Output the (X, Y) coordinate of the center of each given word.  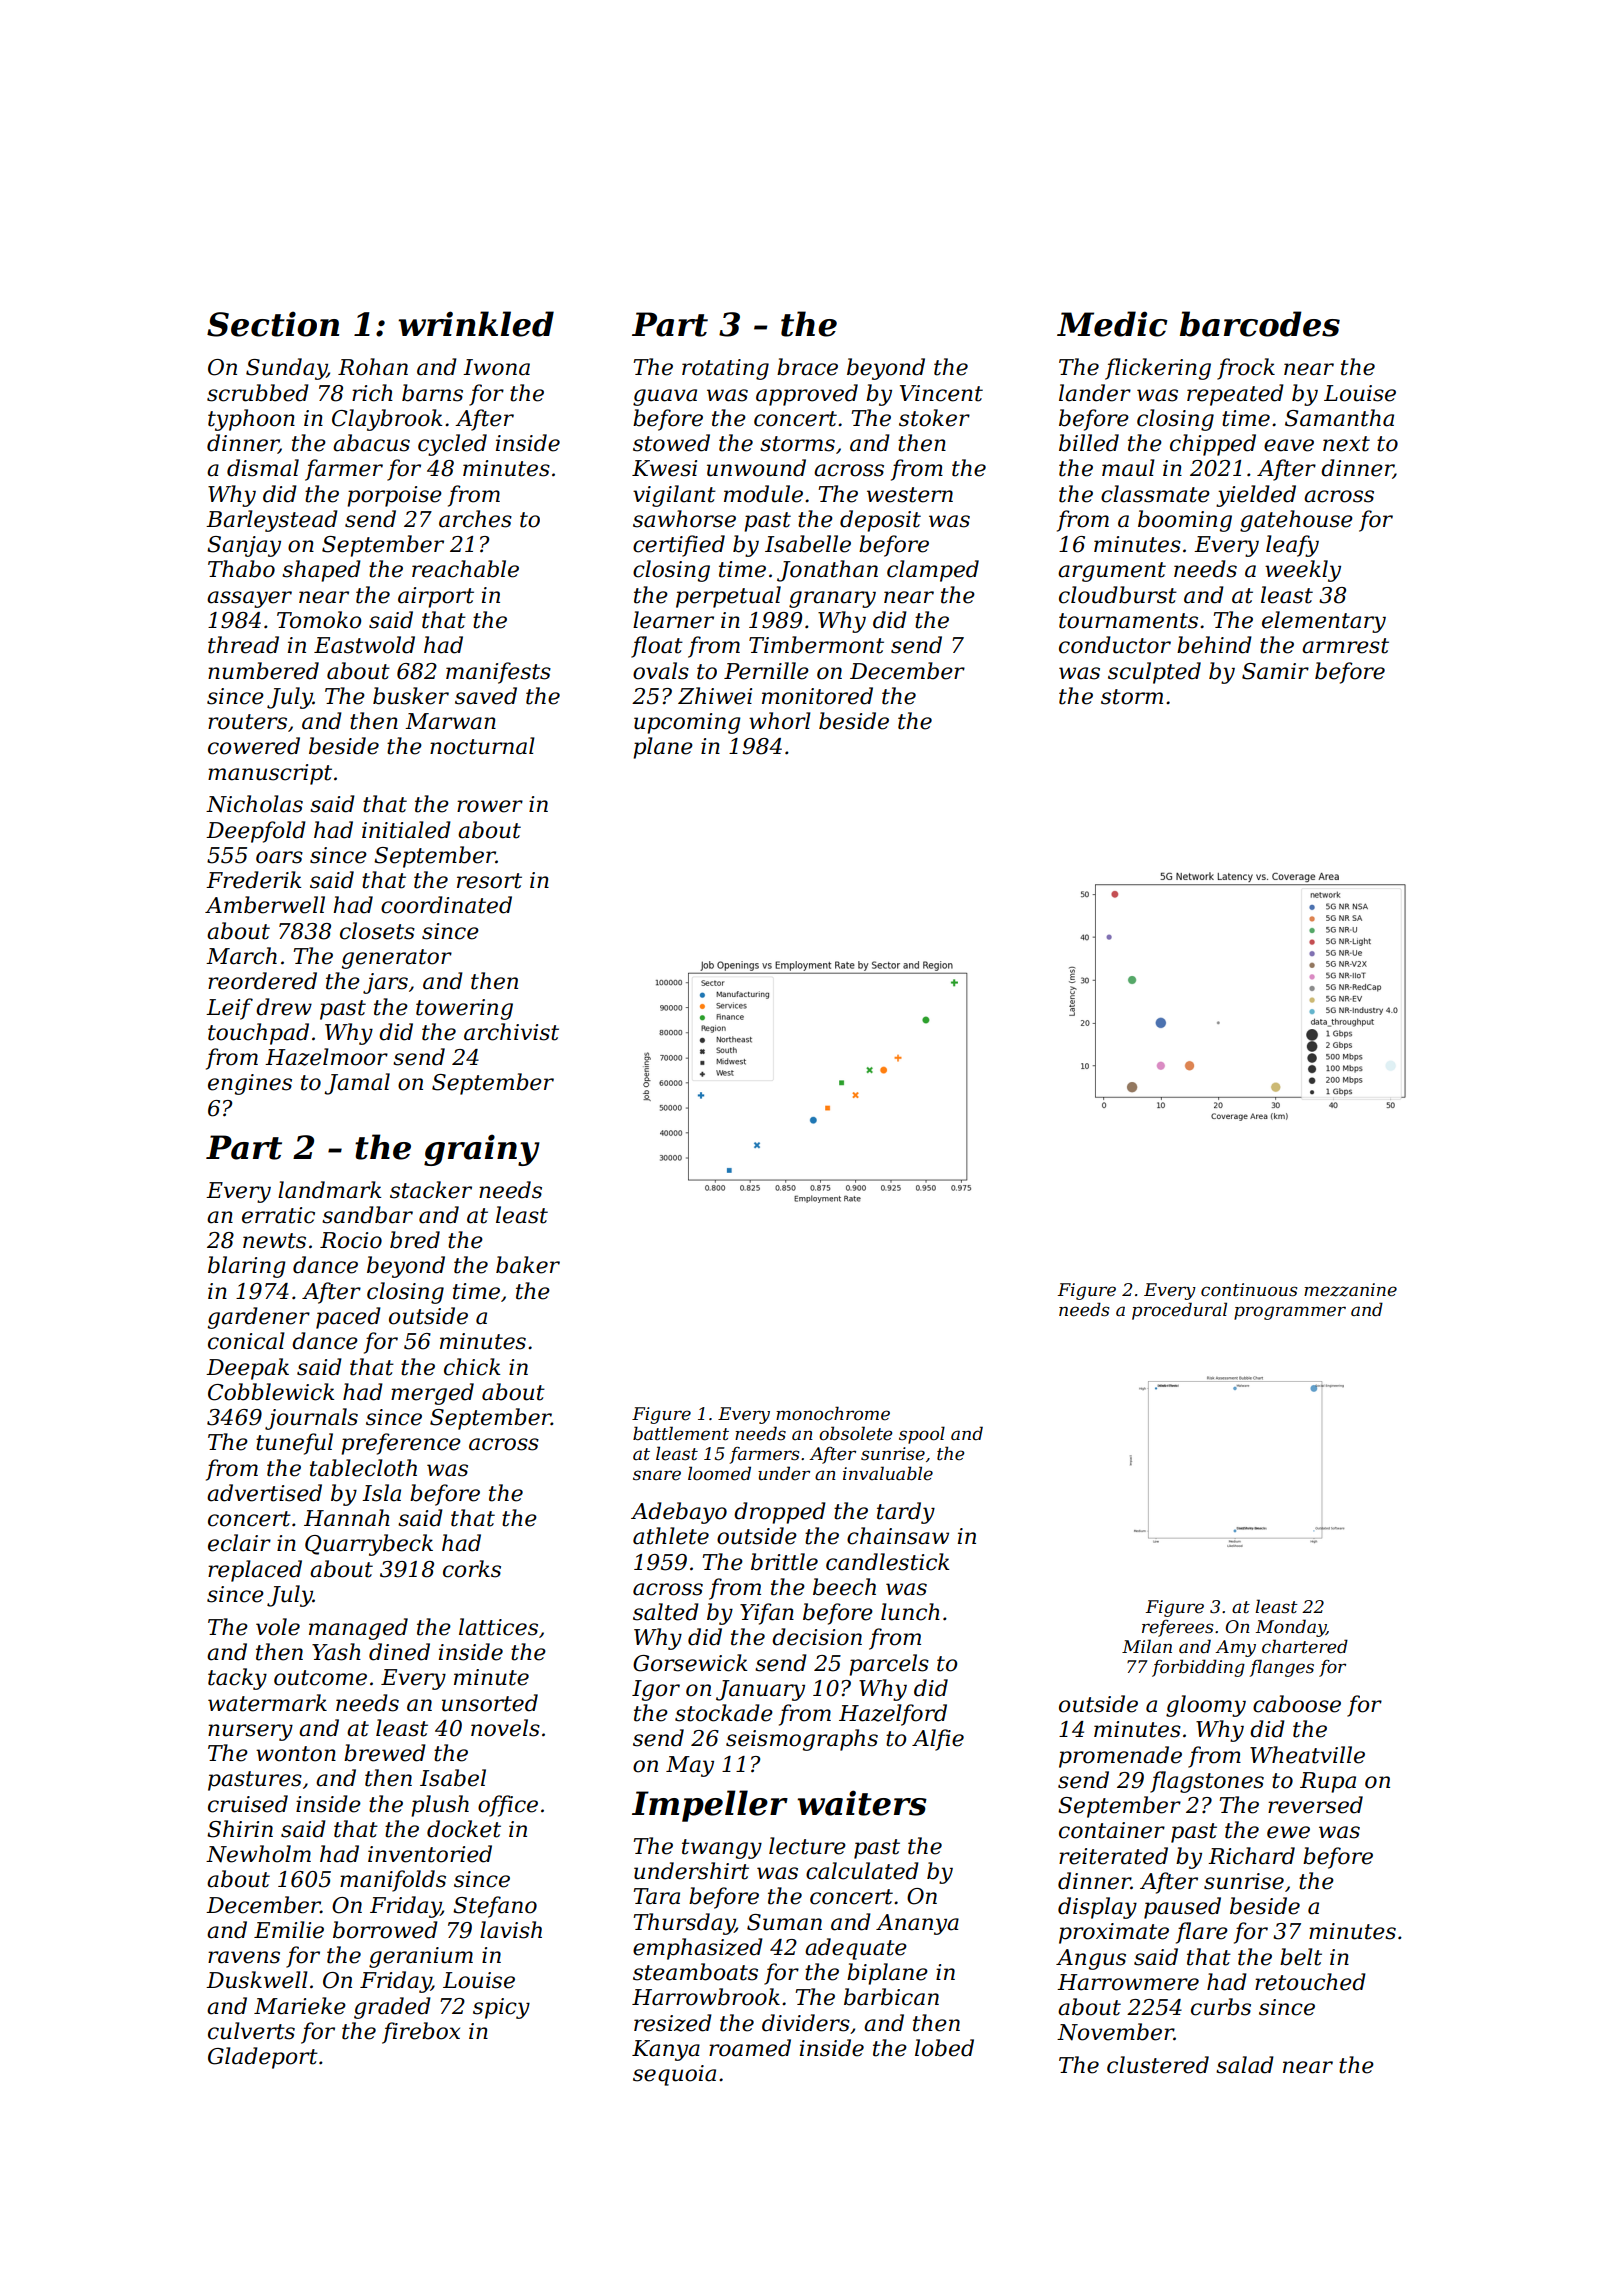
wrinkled (476, 324)
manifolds (393, 1881)
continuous (1249, 1290)
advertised (264, 1493)
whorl (780, 721)
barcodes (1260, 324)
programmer (1290, 1313)
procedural (1179, 1311)
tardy (906, 1513)
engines (250, 1084)
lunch (910, 1612)
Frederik (254, 880)
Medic (1112, 324)
